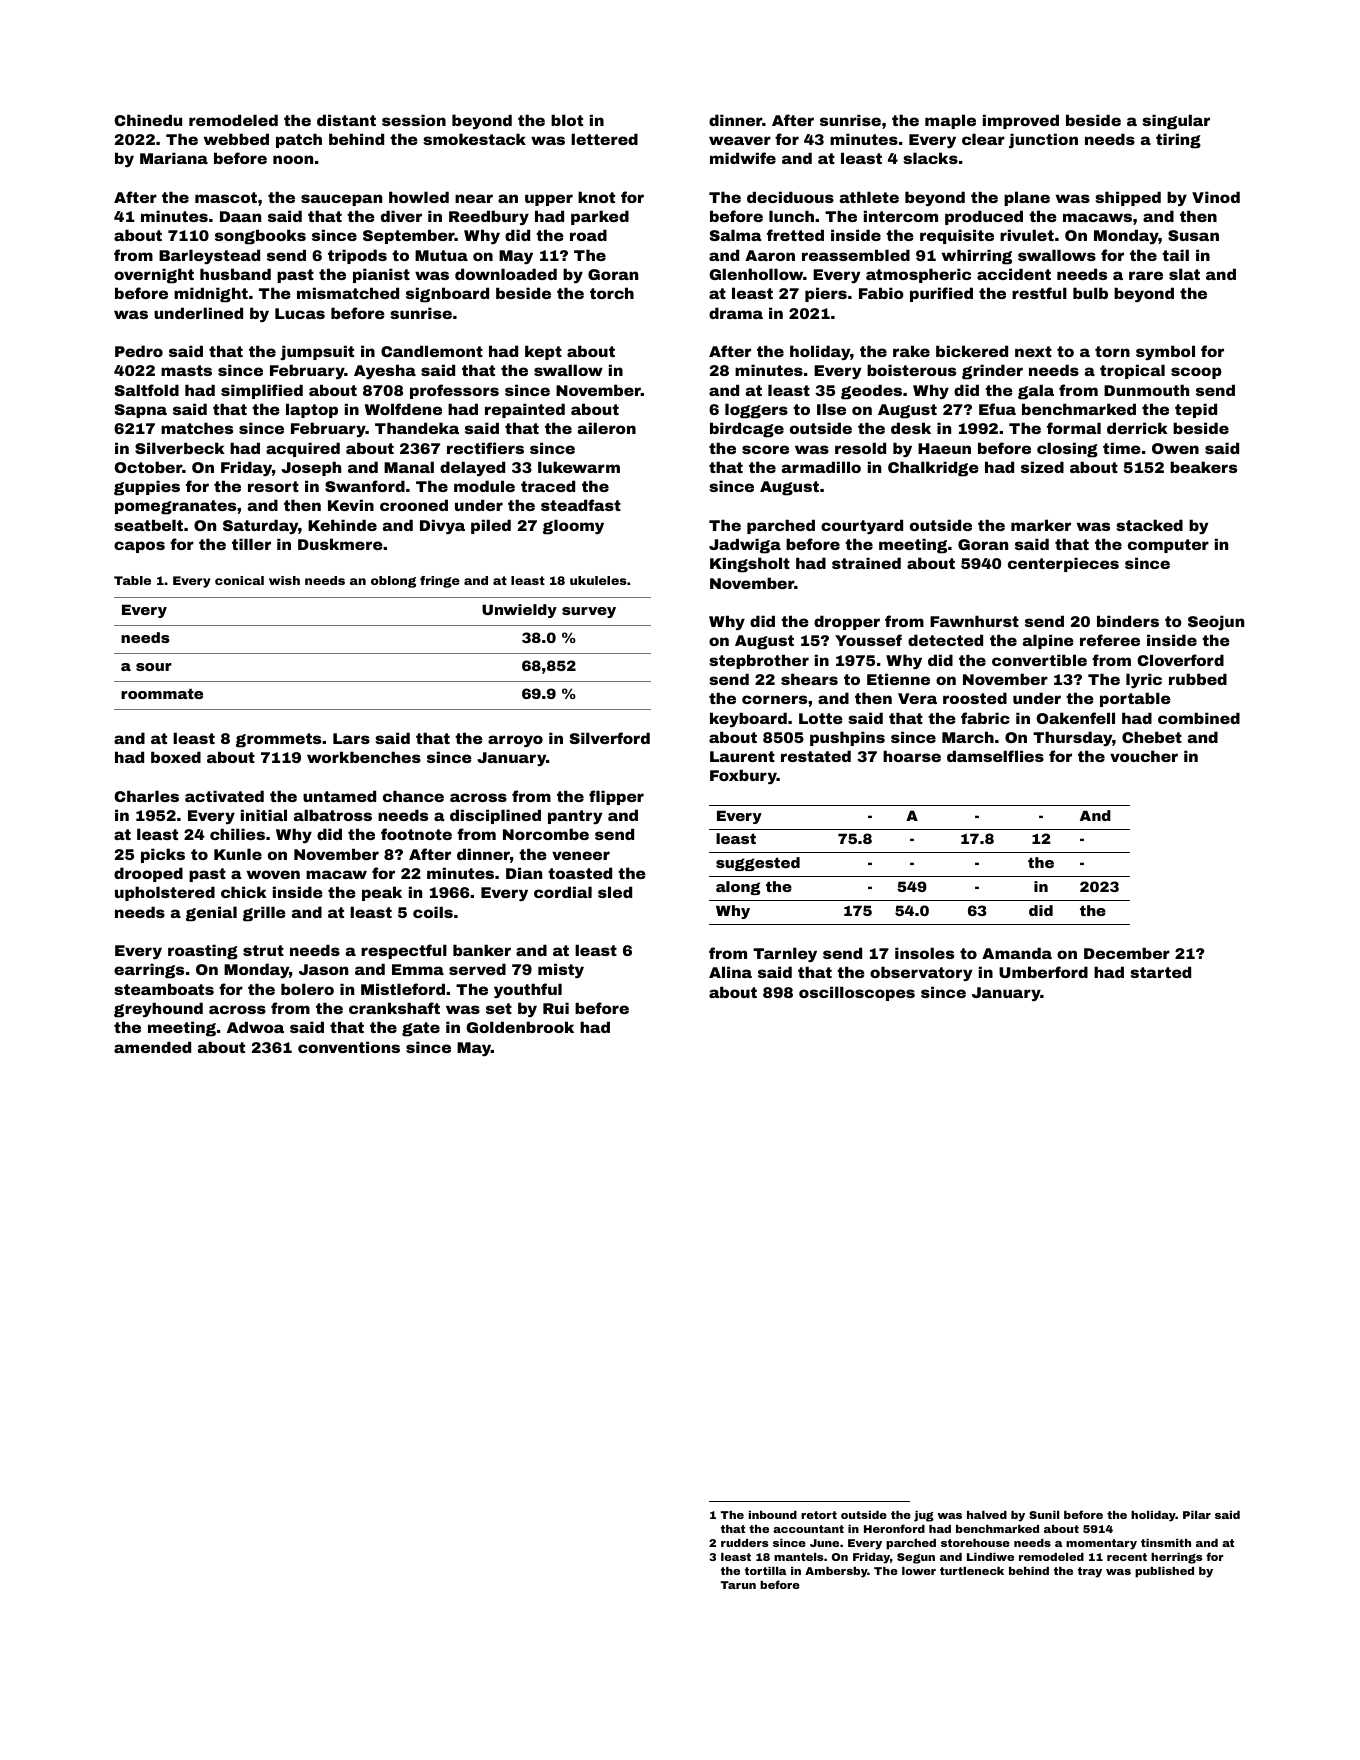 This page has width=1360, height=1760. What do you see at coordinates (773, 1515) in the page?
I see `inbound` at bounding box center [773, 1515].
